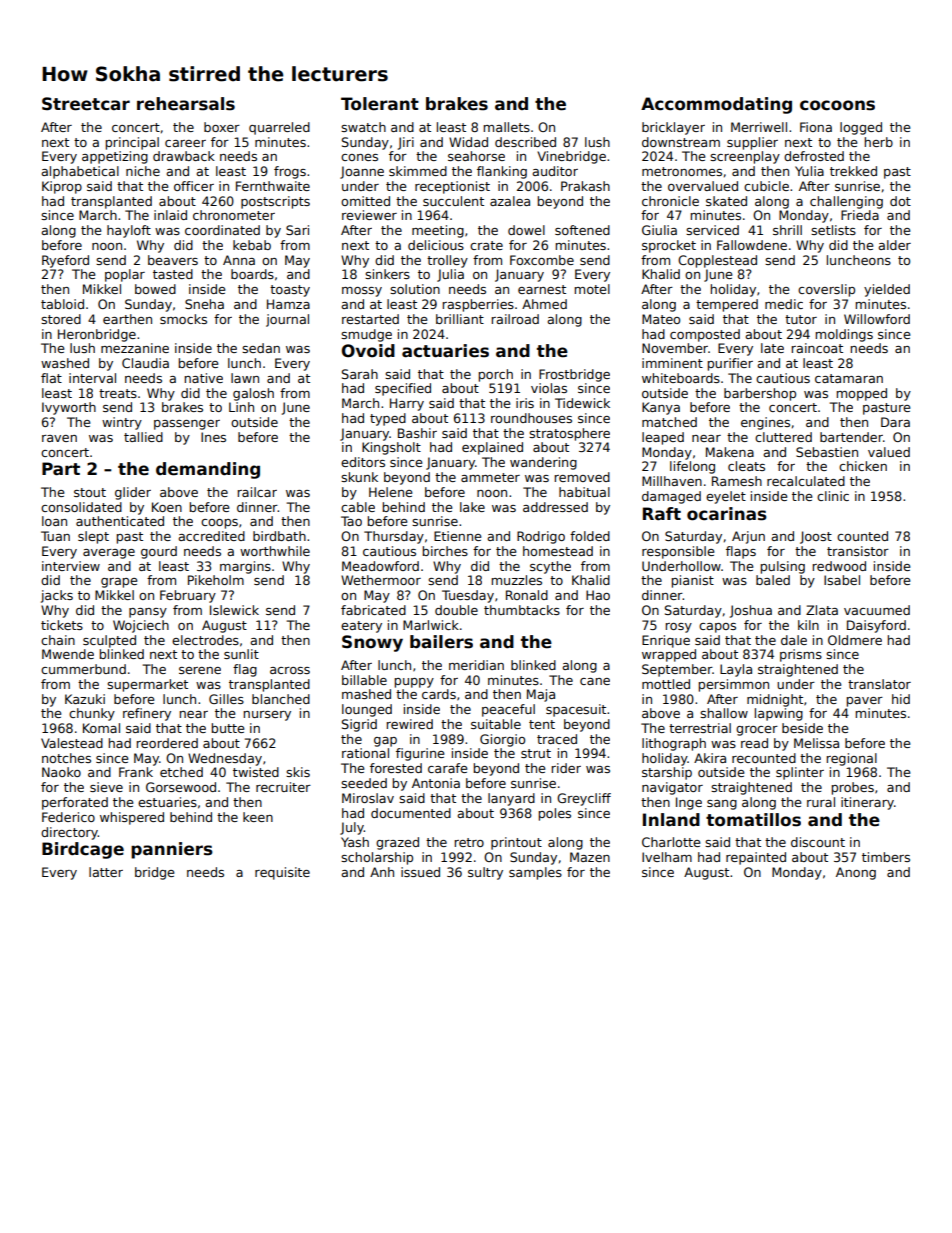 The width and height of the screenshot is (952, 1233). I want to click on violas, so click(549, 388).
